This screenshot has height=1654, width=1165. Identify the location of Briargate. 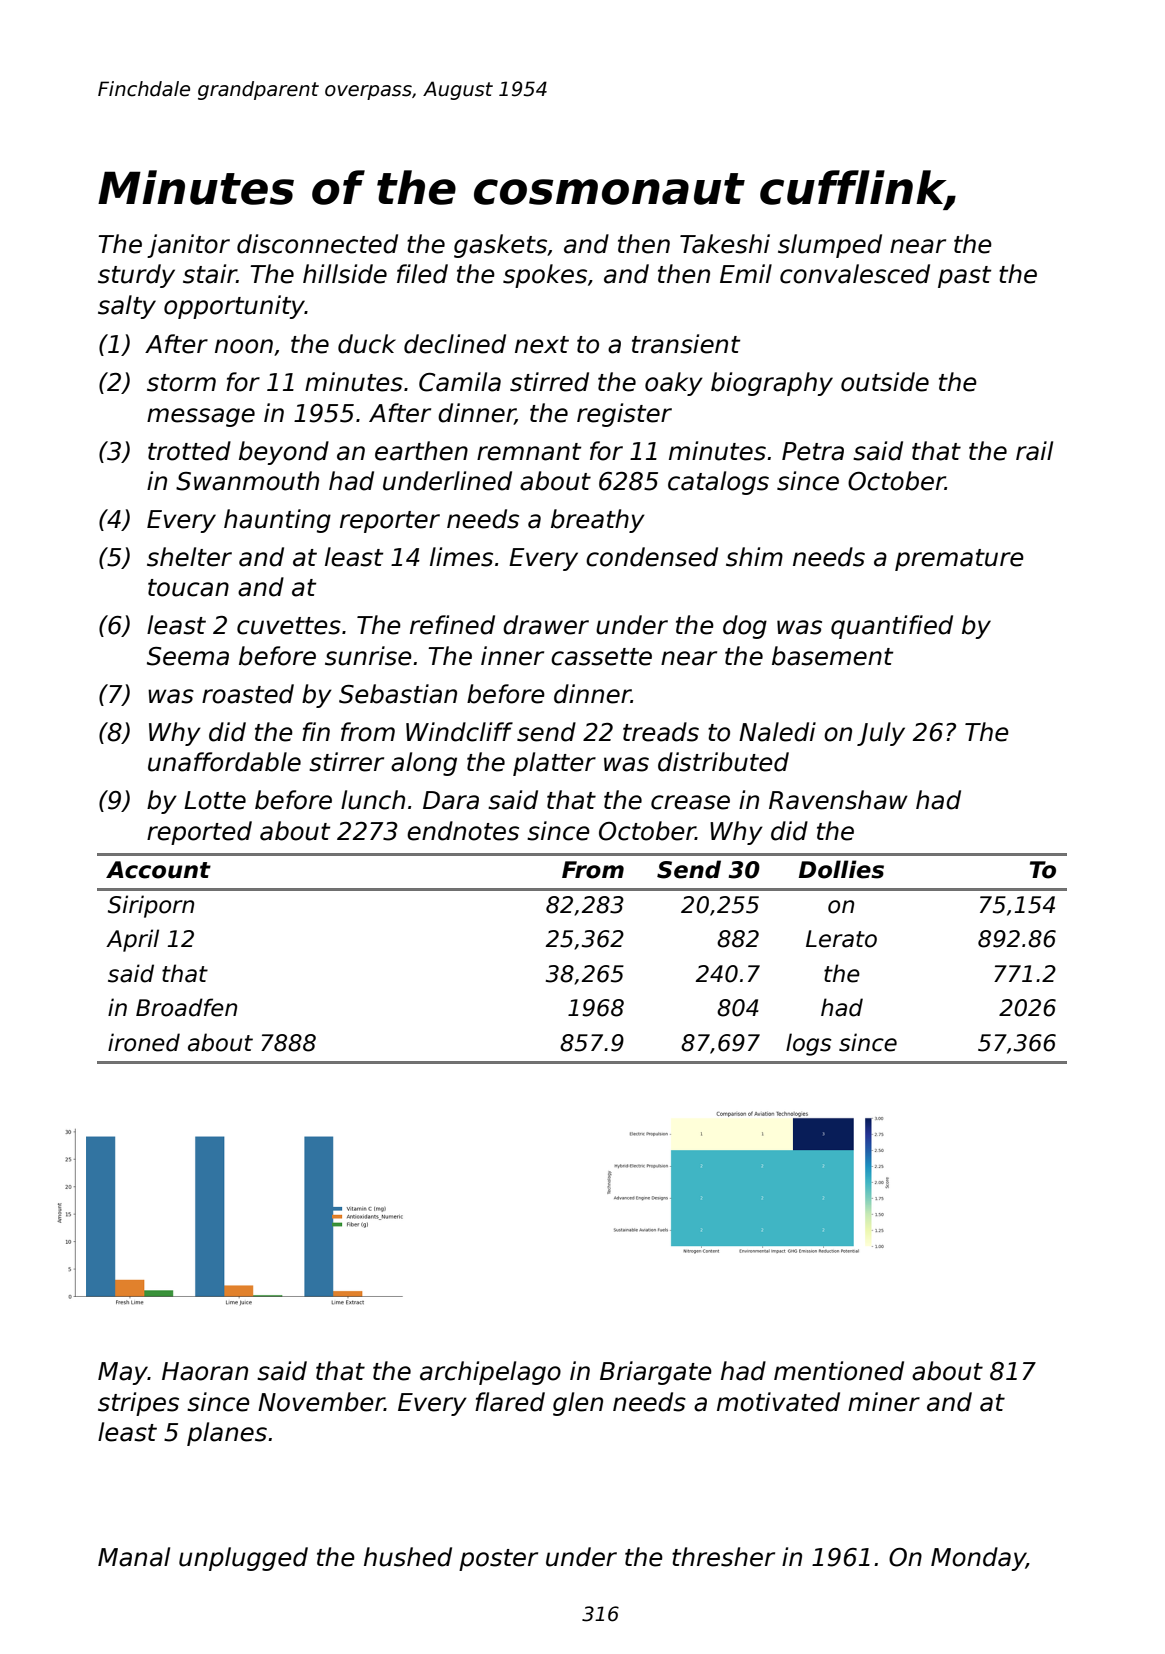
(656, 1373).
